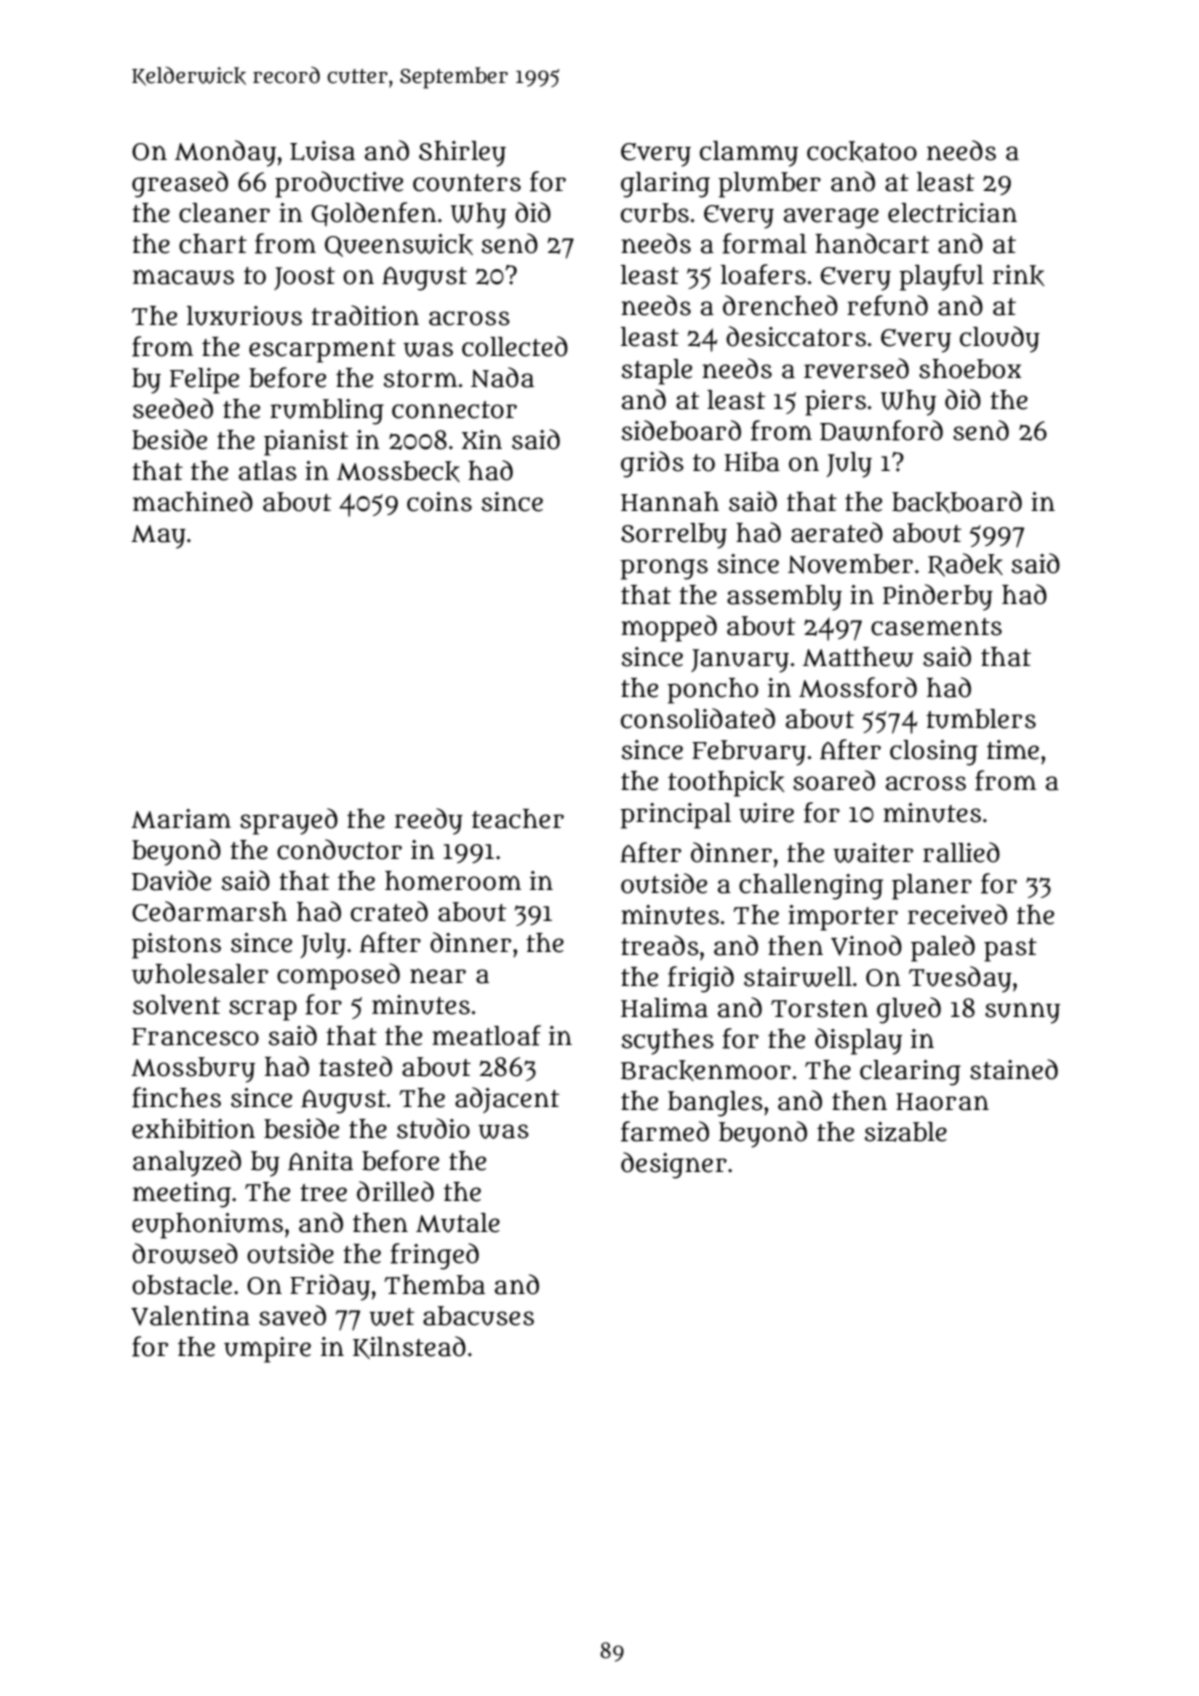  What do you see at coordinates (267, 1350) in the page?
I see `umpire` at bounding box center [267, 1350].
